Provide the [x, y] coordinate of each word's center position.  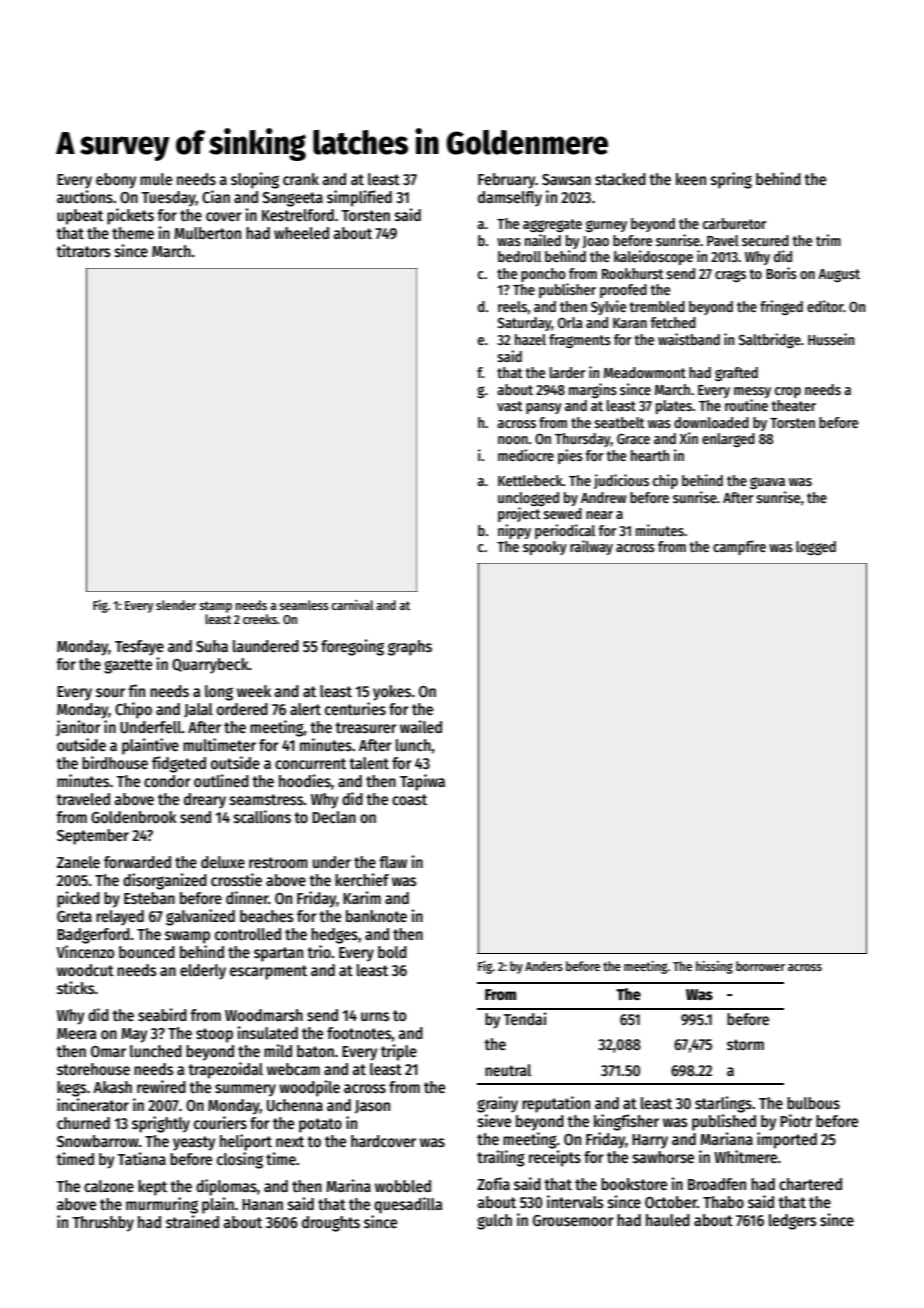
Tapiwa [422, 782]
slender [176, 605]
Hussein [831, 339]
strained [192, 1221]
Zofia [493, 1183]
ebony [116, 181]
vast [510, 406]
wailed [421, 726]
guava [767, 483]
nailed [543, 240]
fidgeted [179, 764]
